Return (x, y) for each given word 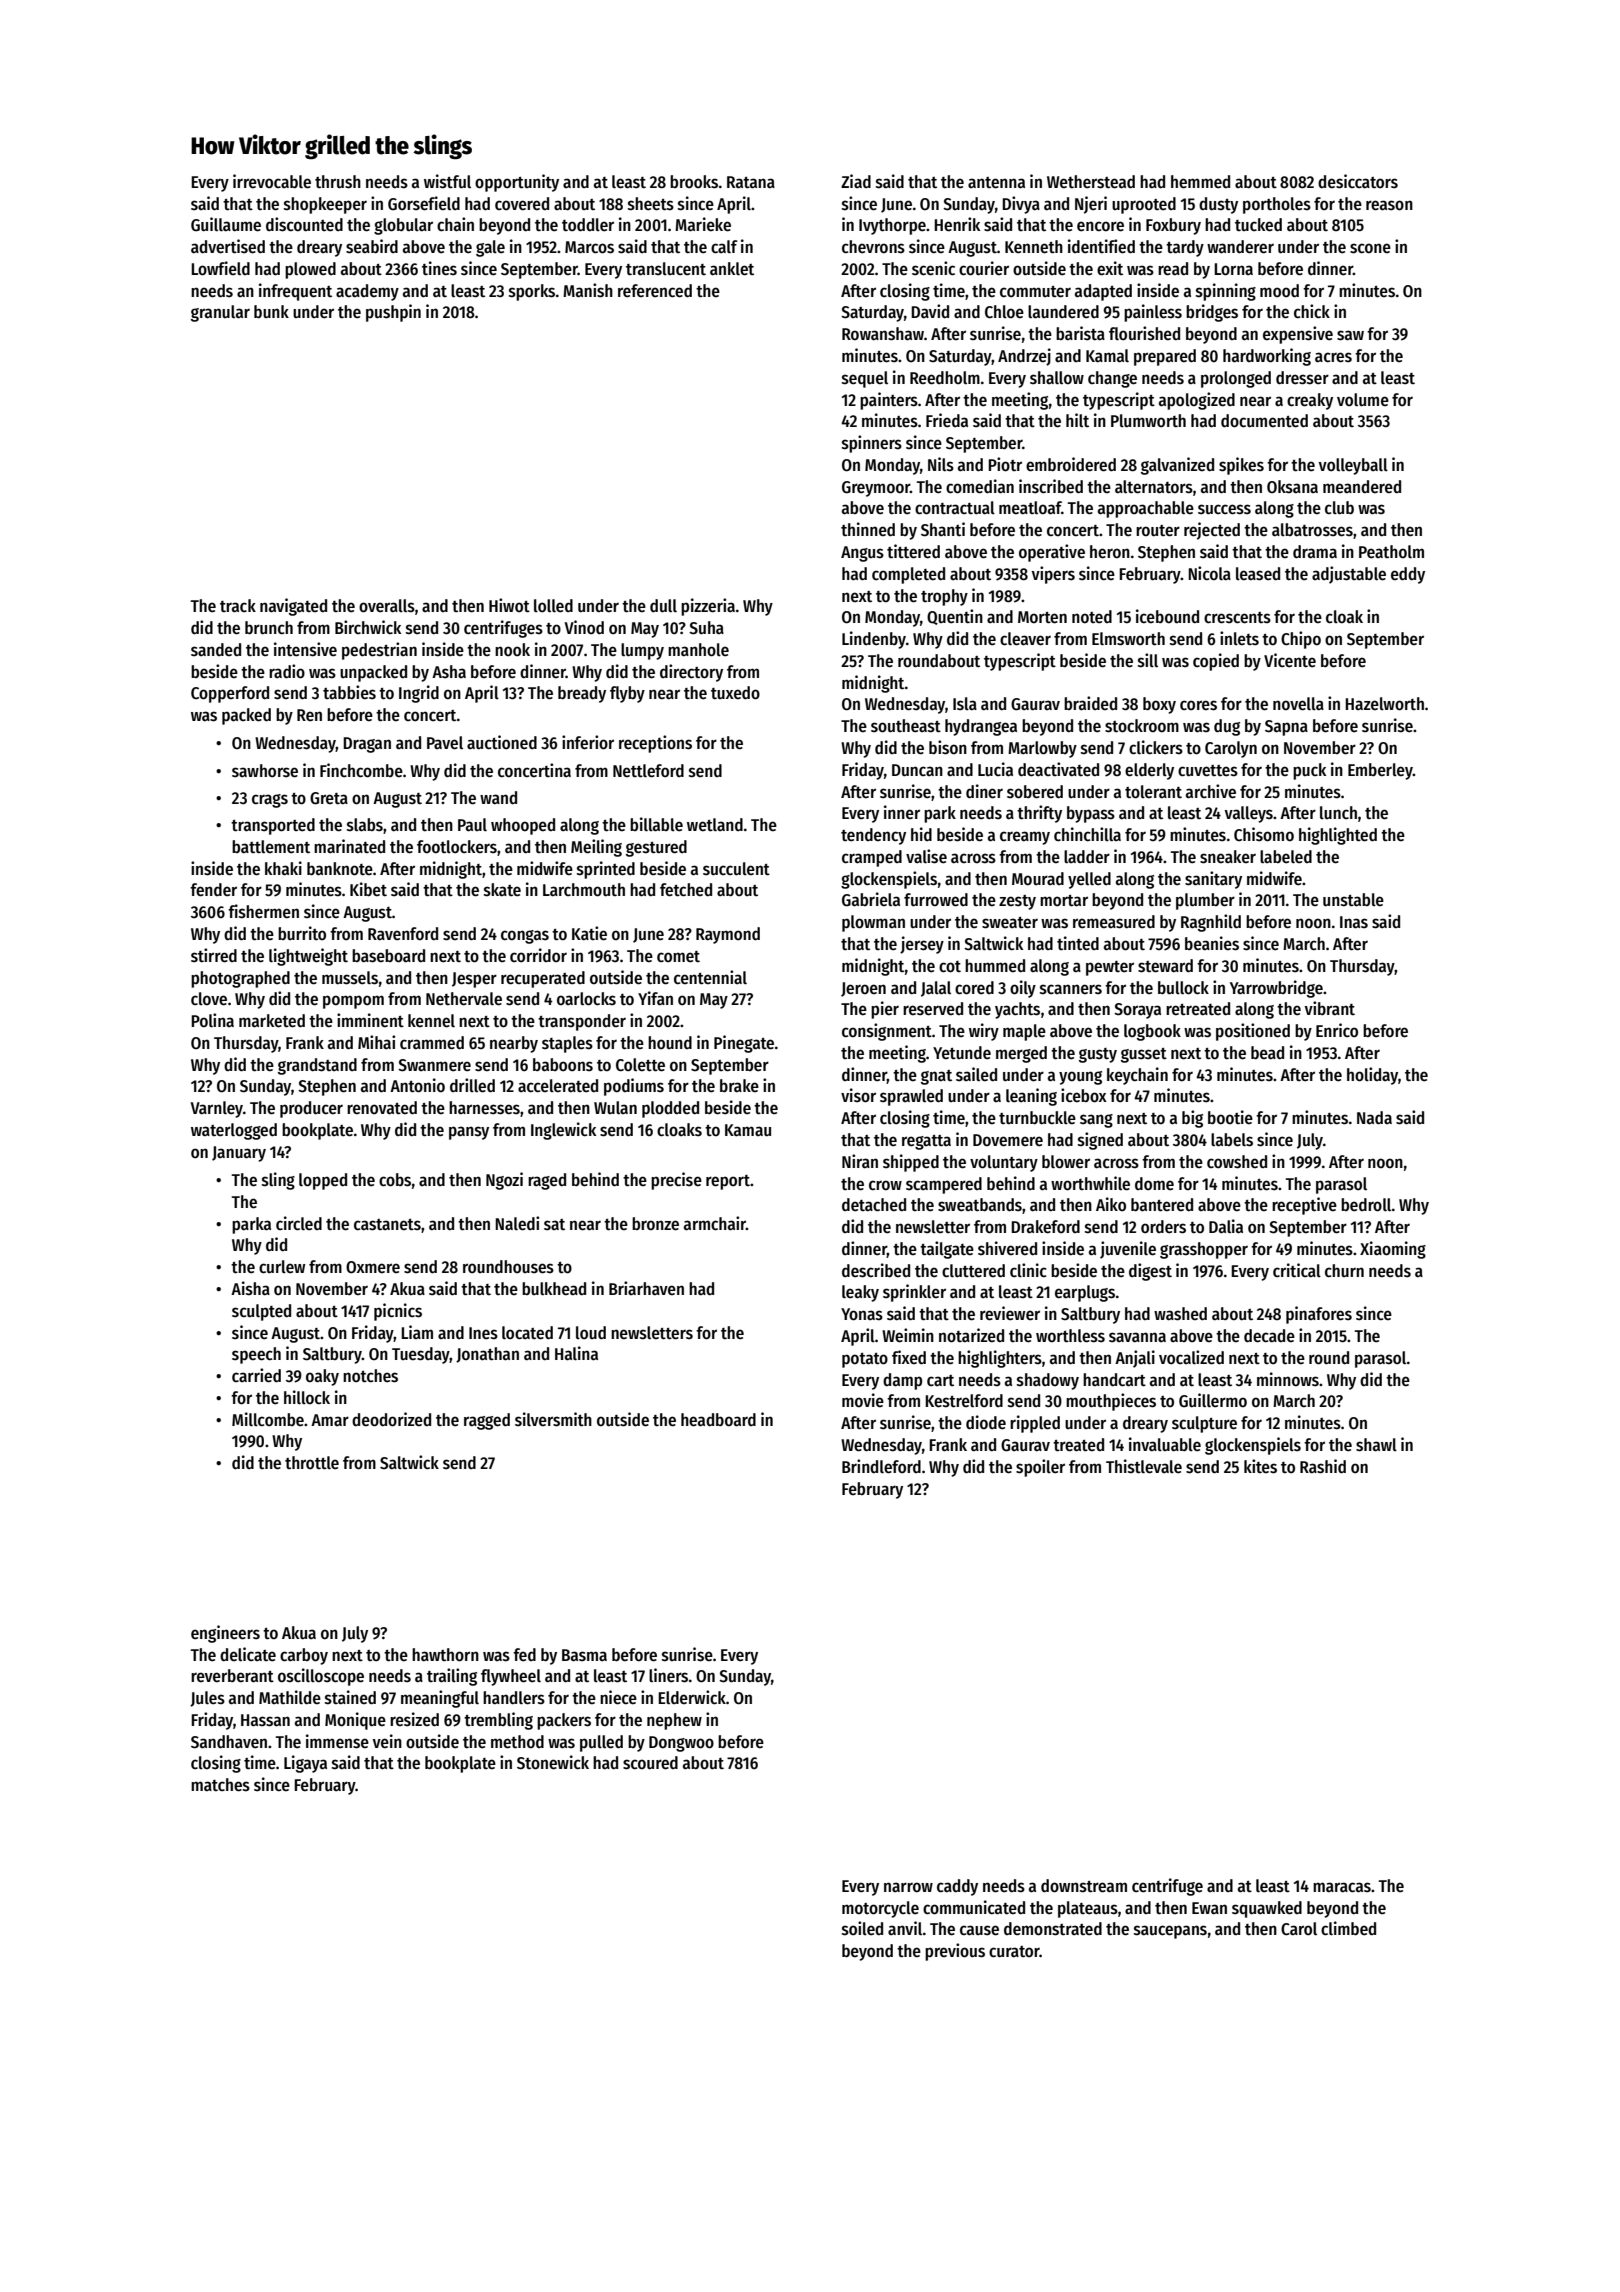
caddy (957, 1887)
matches (220, 1785)
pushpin (393, 313)
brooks (694, 182)
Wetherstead (1091, 182)
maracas (1342, 1887)
